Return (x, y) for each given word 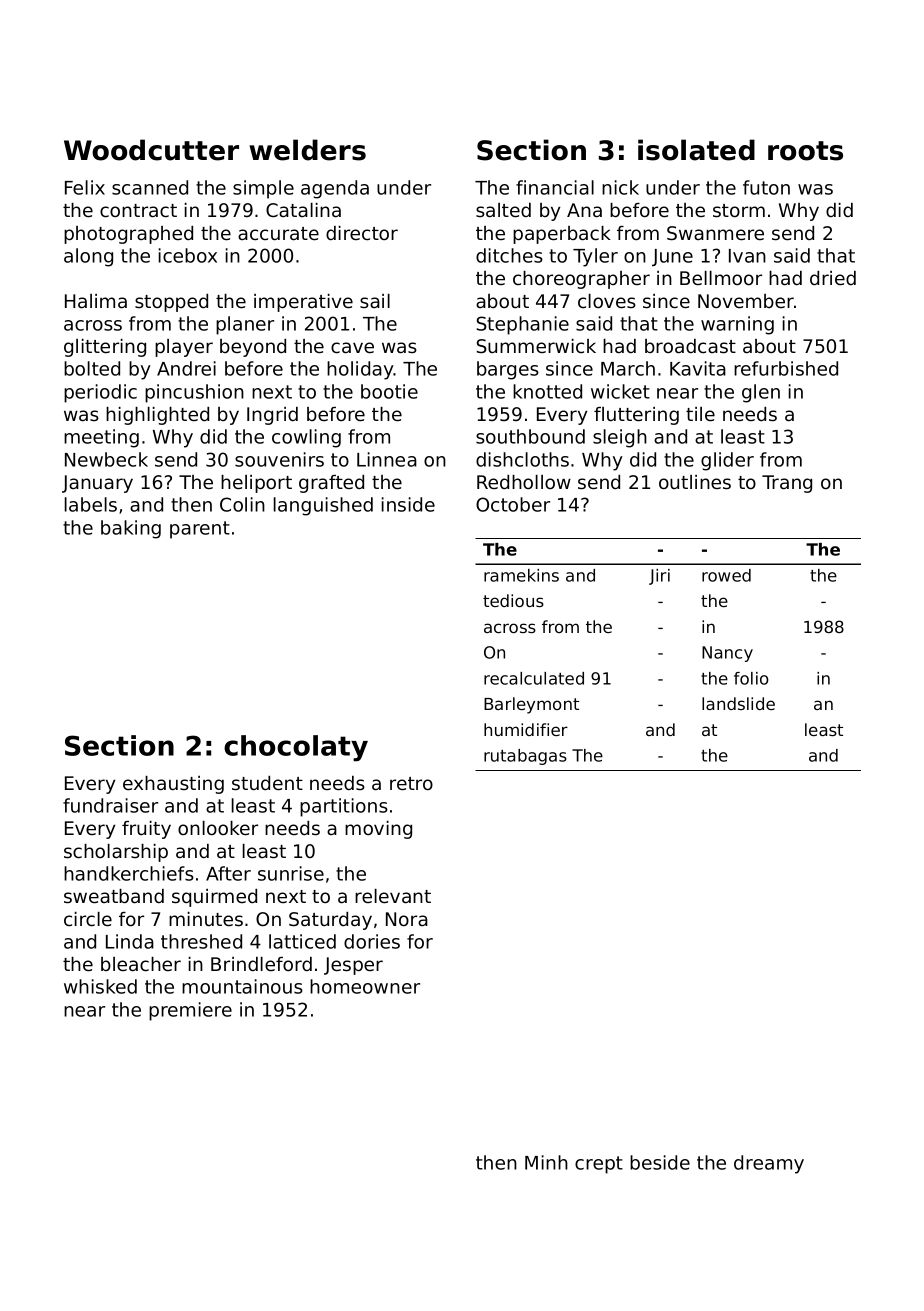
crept (599, 1165)
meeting (101, 438)
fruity (146, 830)
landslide (738, 703)
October (513, 504)
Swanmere (715, 233)
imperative (303, 303)
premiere (190, 1011)
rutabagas (525, 757)
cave (352, 347)
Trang (787, 484)
